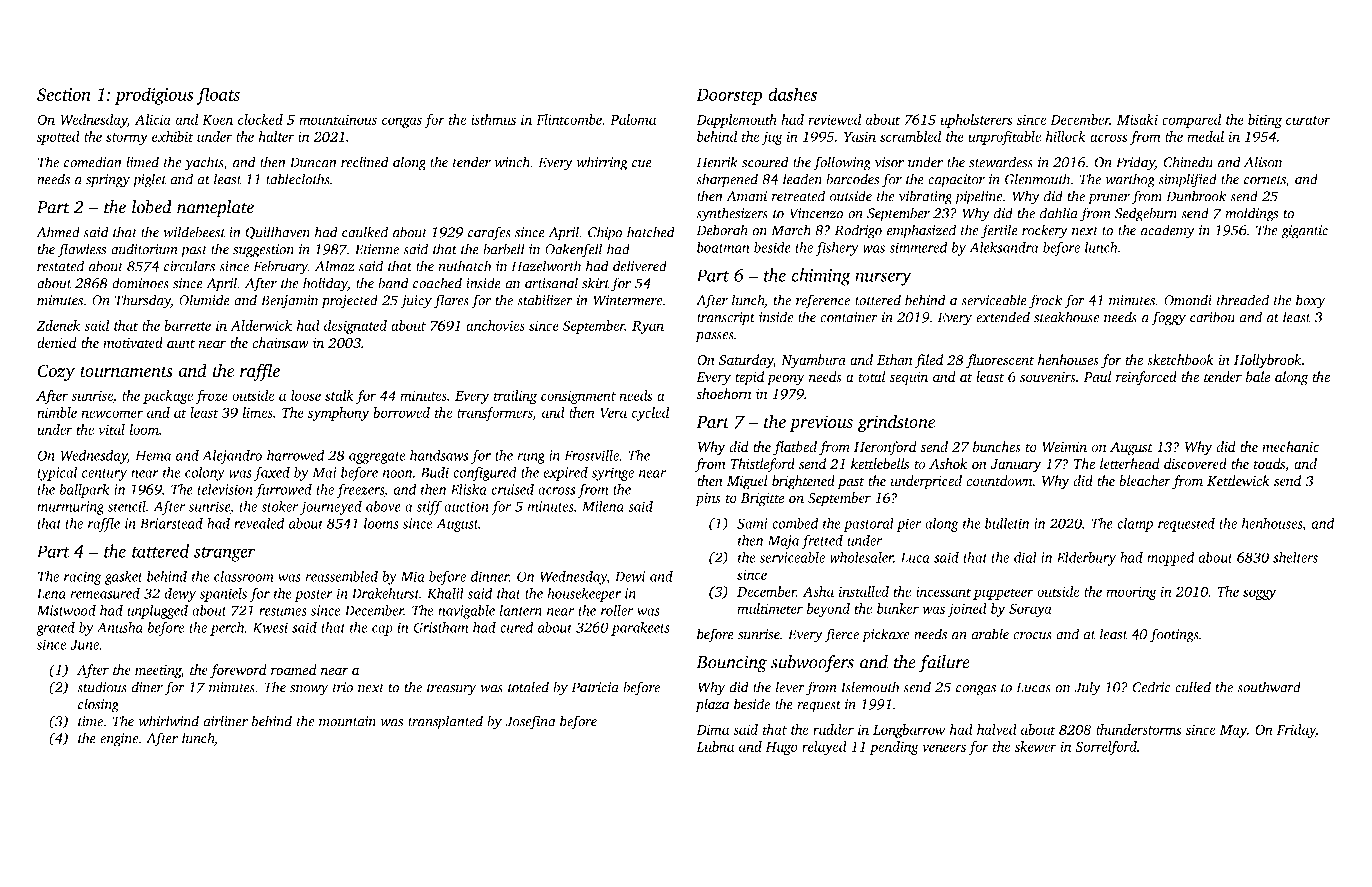  Describe the element at coordinates (1290, 447) in the image. I see `mechanic` at that location.
